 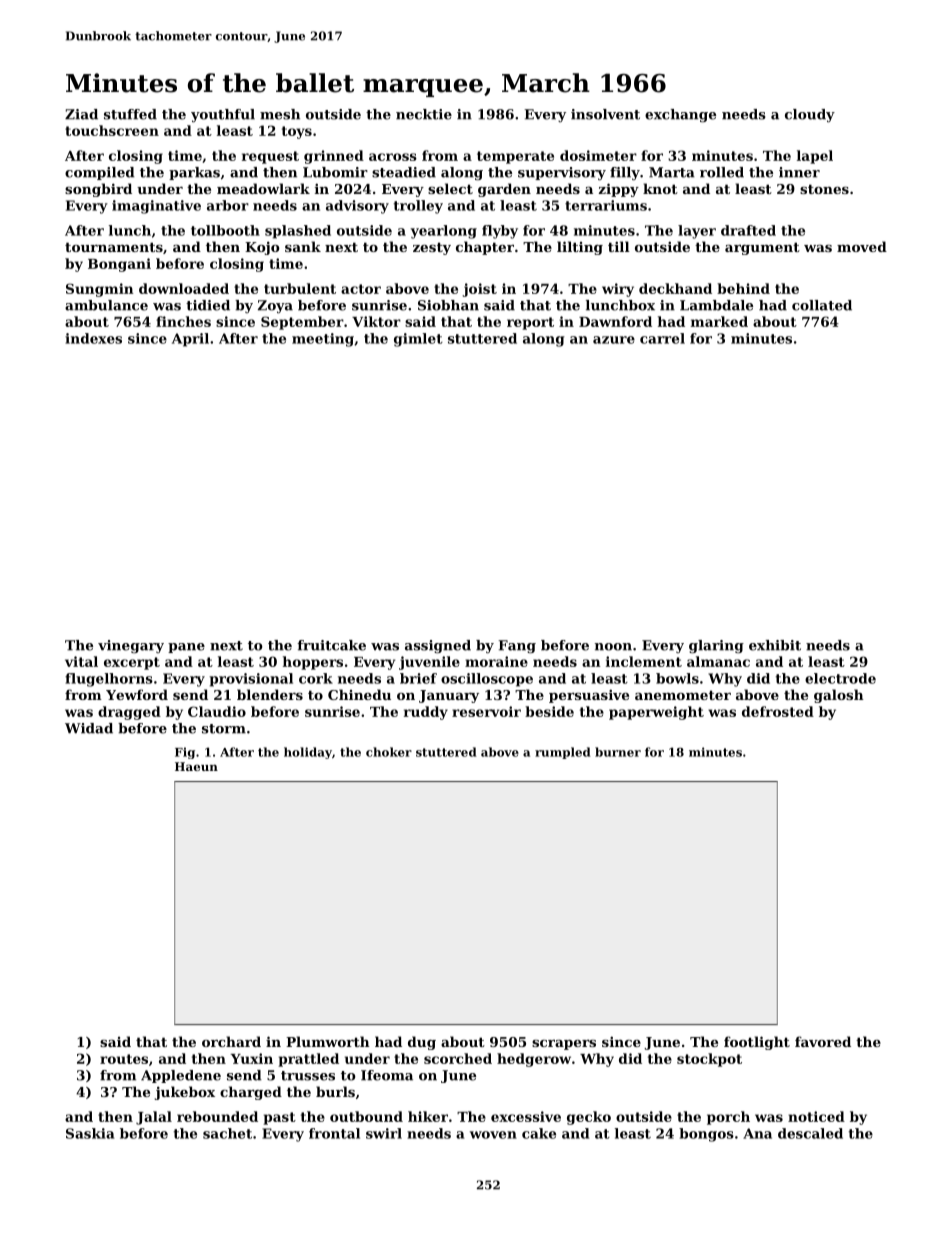 I want to click on orchard, so click(x=231, y=1041).
